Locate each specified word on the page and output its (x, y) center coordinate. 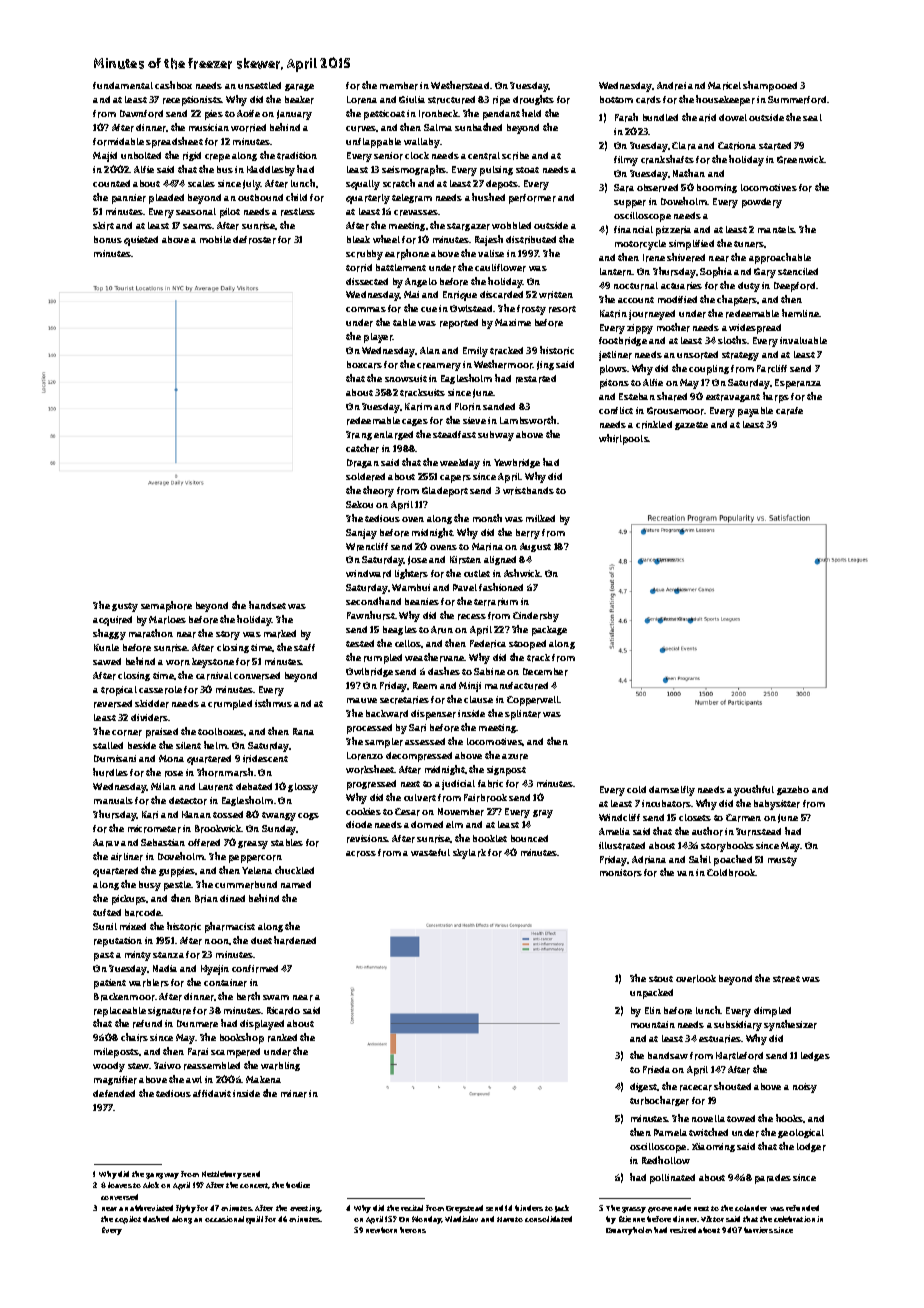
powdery (762, 203)
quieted (141, 241)
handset (267, 605)
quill (254, 1220)
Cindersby (536, 617)
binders (529, 1208)
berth (248, 996)
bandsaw (668, 1055)
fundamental (123, 85)
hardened (295, 940)
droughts (533, 100)
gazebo (793, 790)
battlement (401, 267)
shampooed (770, 86)
